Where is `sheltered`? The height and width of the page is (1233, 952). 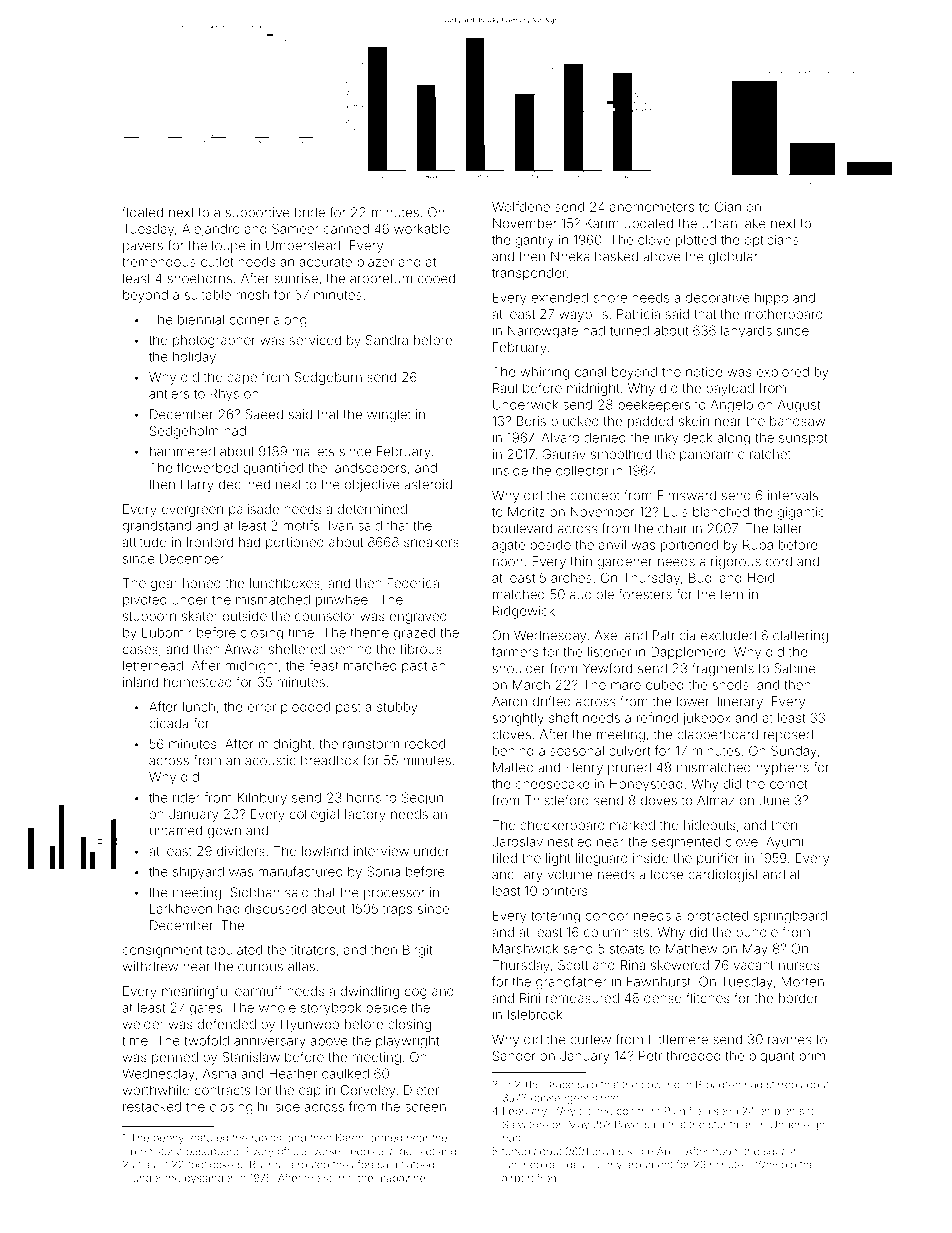 sheltered is located at coordinates (297, 649).
